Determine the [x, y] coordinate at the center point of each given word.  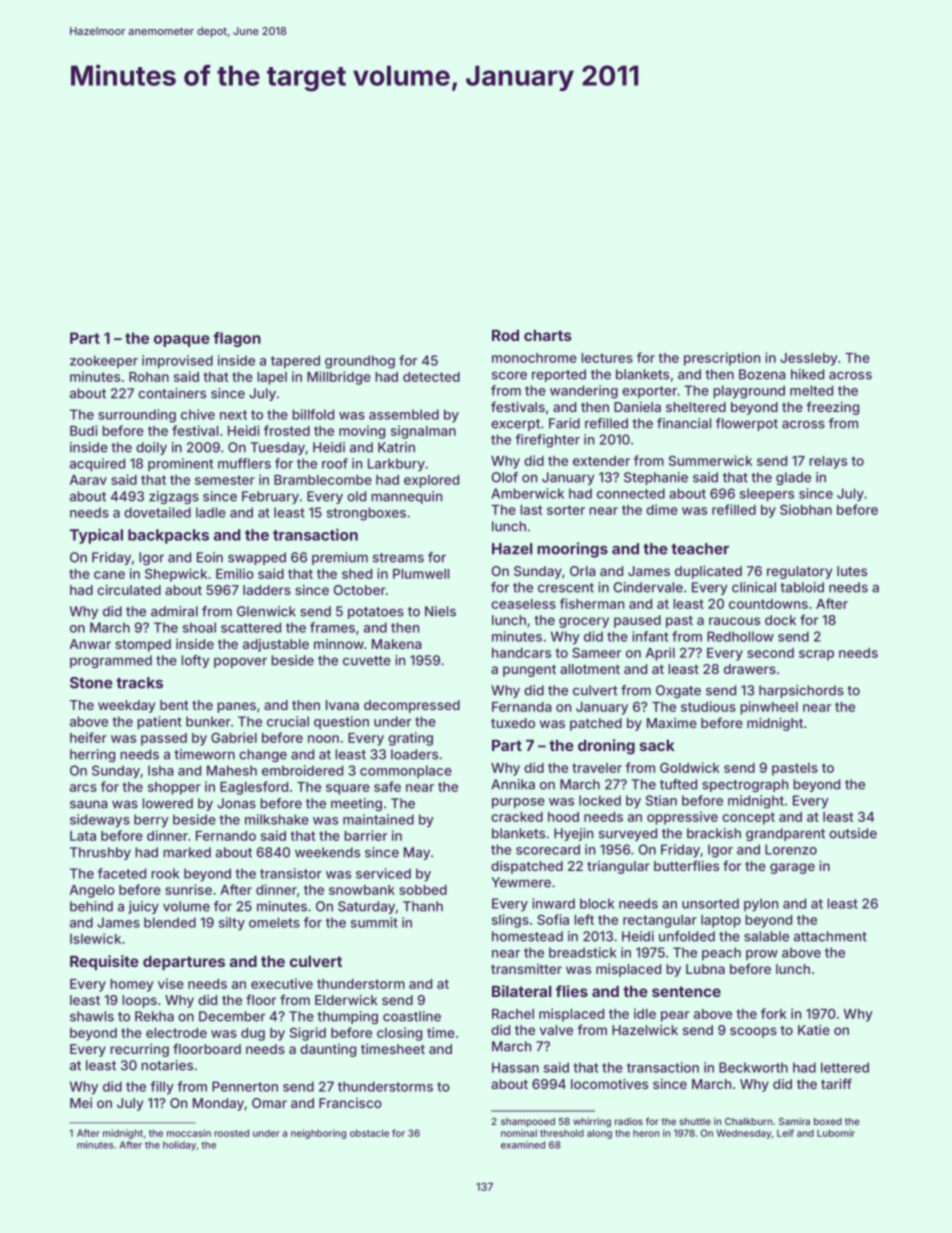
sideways [100, 821]
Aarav [88, 480]
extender [601, 461]
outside [853, 833]
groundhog [360, 362]
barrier [365, 835]
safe [387, 786]
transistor [291, 873]
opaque [182, 341]
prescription [722, 359]
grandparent [785, 834]
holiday [180, 1146]
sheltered [696, 407]
